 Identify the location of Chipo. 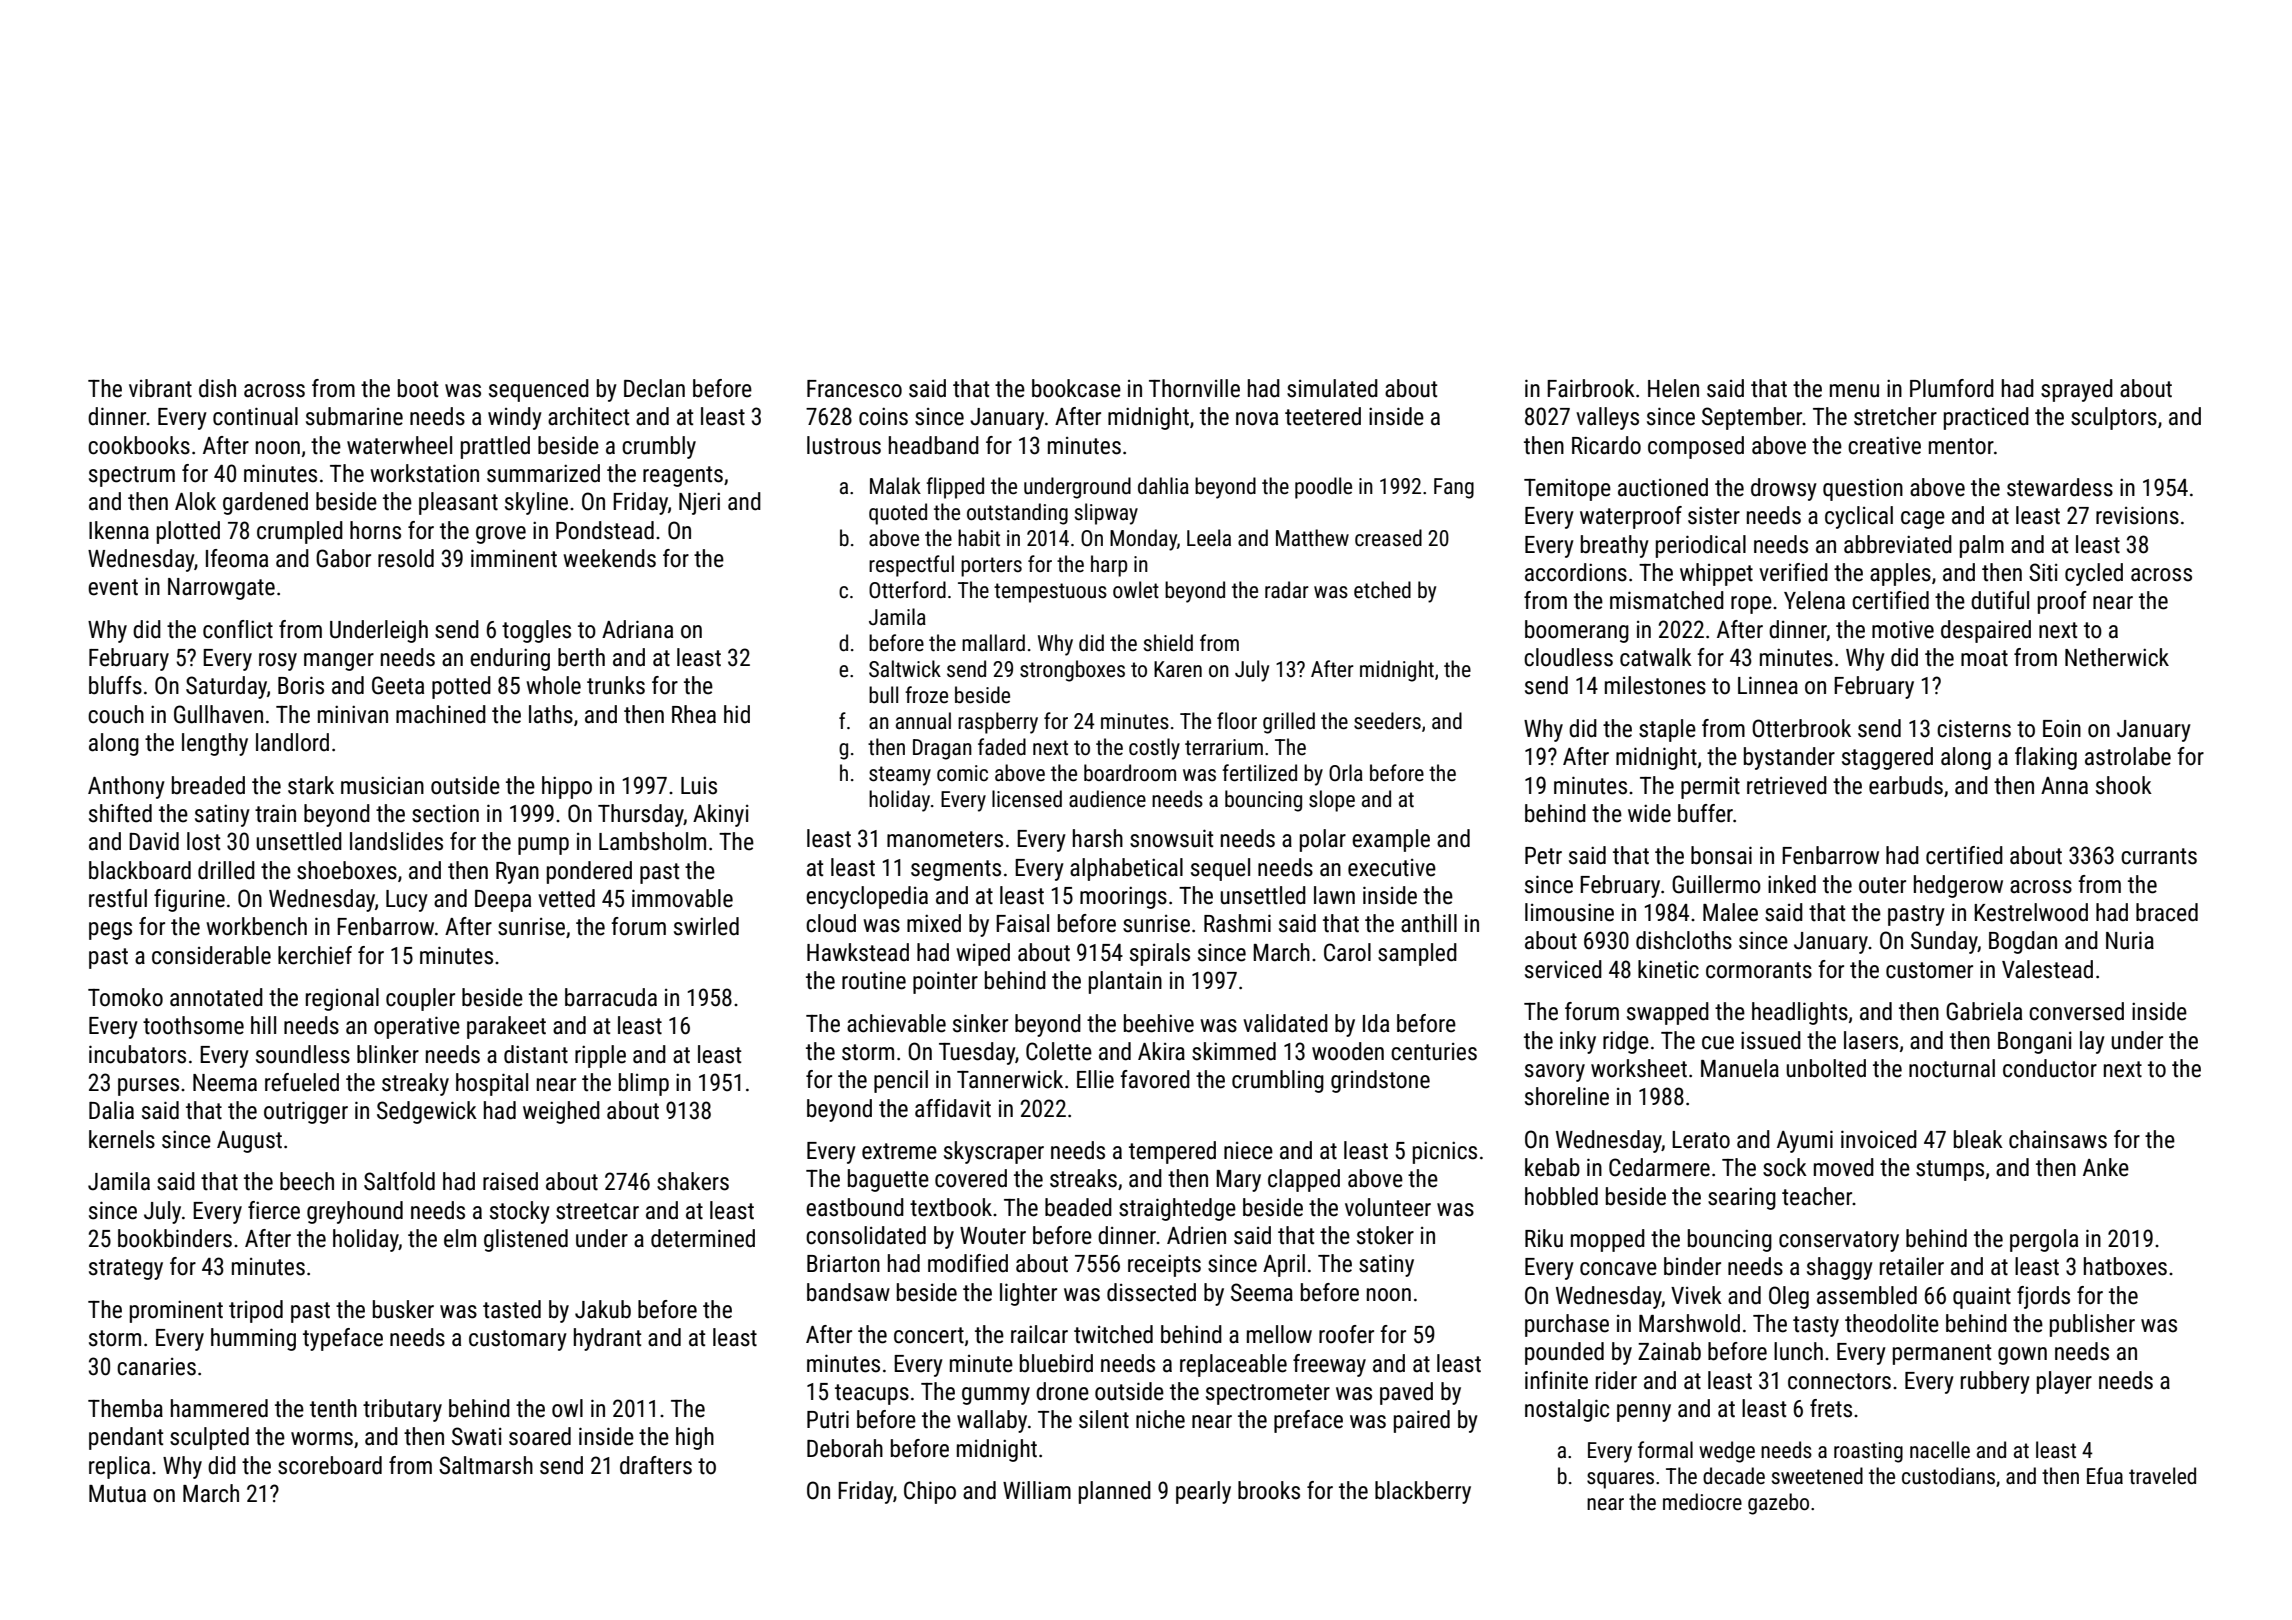
(930, 1492).
